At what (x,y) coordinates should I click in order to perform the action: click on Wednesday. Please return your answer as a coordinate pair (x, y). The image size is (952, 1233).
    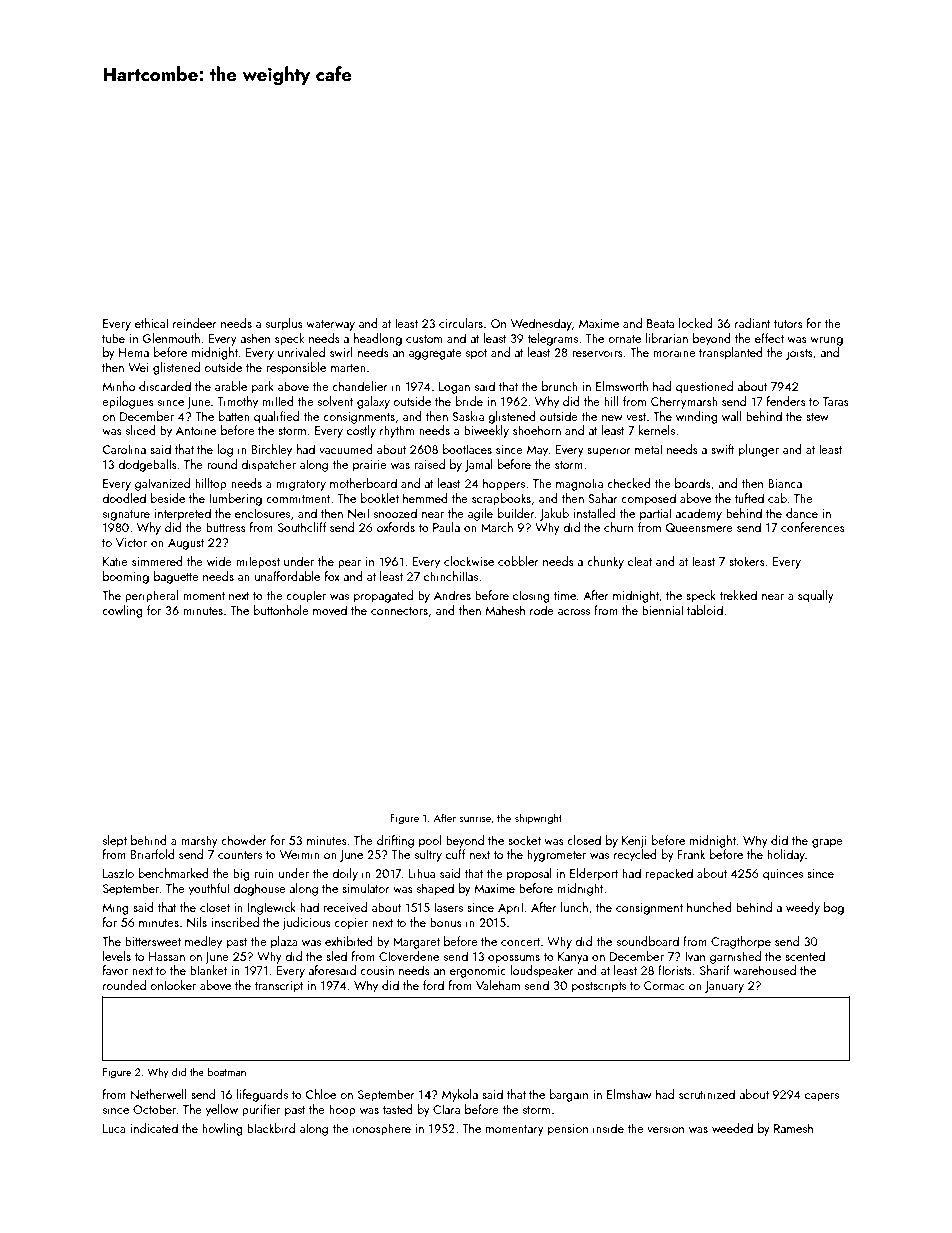
    Looking at the image, I should click on (541, 324).
